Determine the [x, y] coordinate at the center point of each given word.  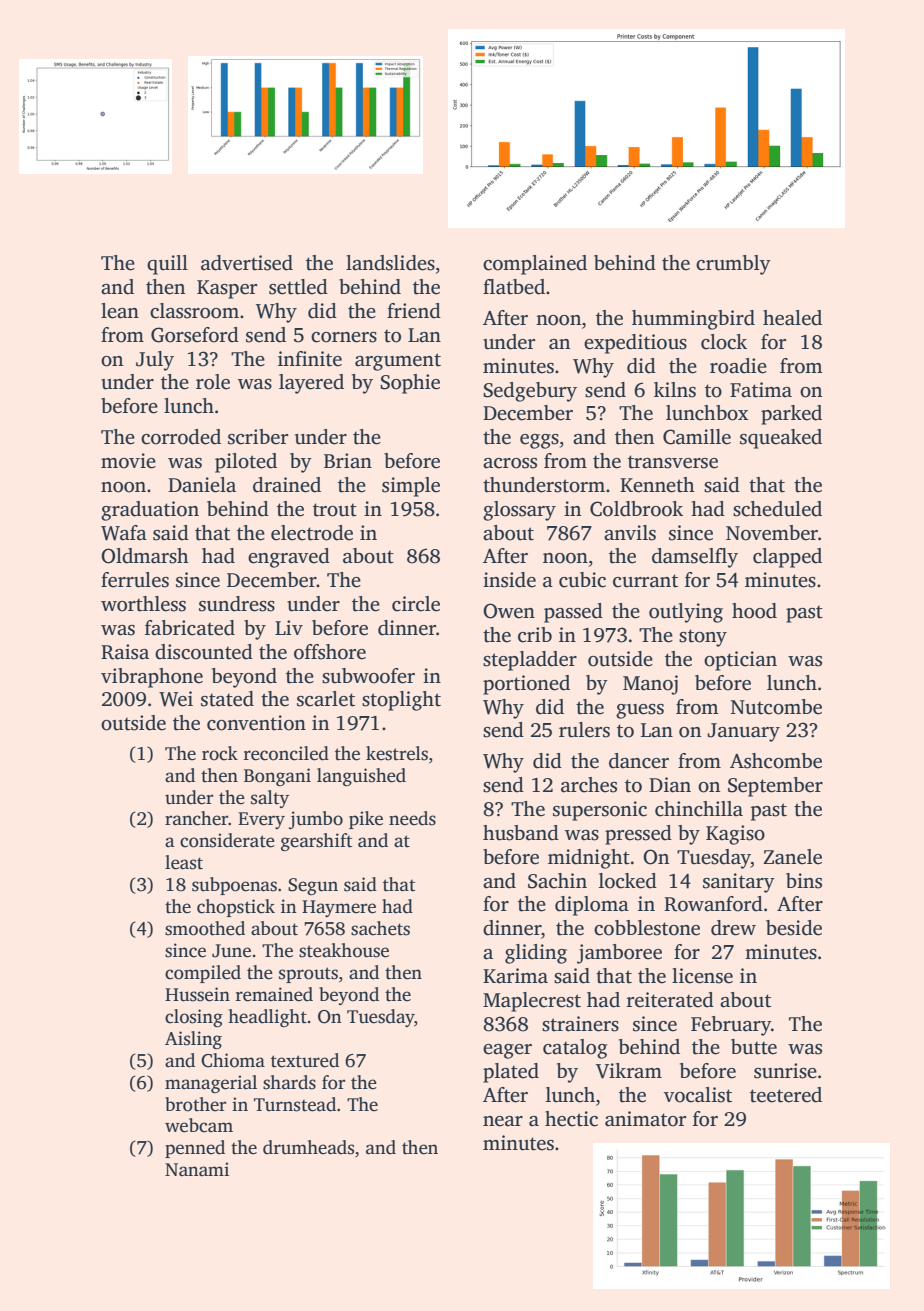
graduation [150, 511]
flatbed [514, 287]
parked [791, 415]
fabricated [190, 628]
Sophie [410, 384]
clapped [787, 558]
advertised [247, 263]
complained [535, 265]
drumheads [308, 1147]
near [503, 1121]
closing [194, 1018]
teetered [786, 1095]
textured [305, 1060]
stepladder [530, 661]
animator [645, 1119]
